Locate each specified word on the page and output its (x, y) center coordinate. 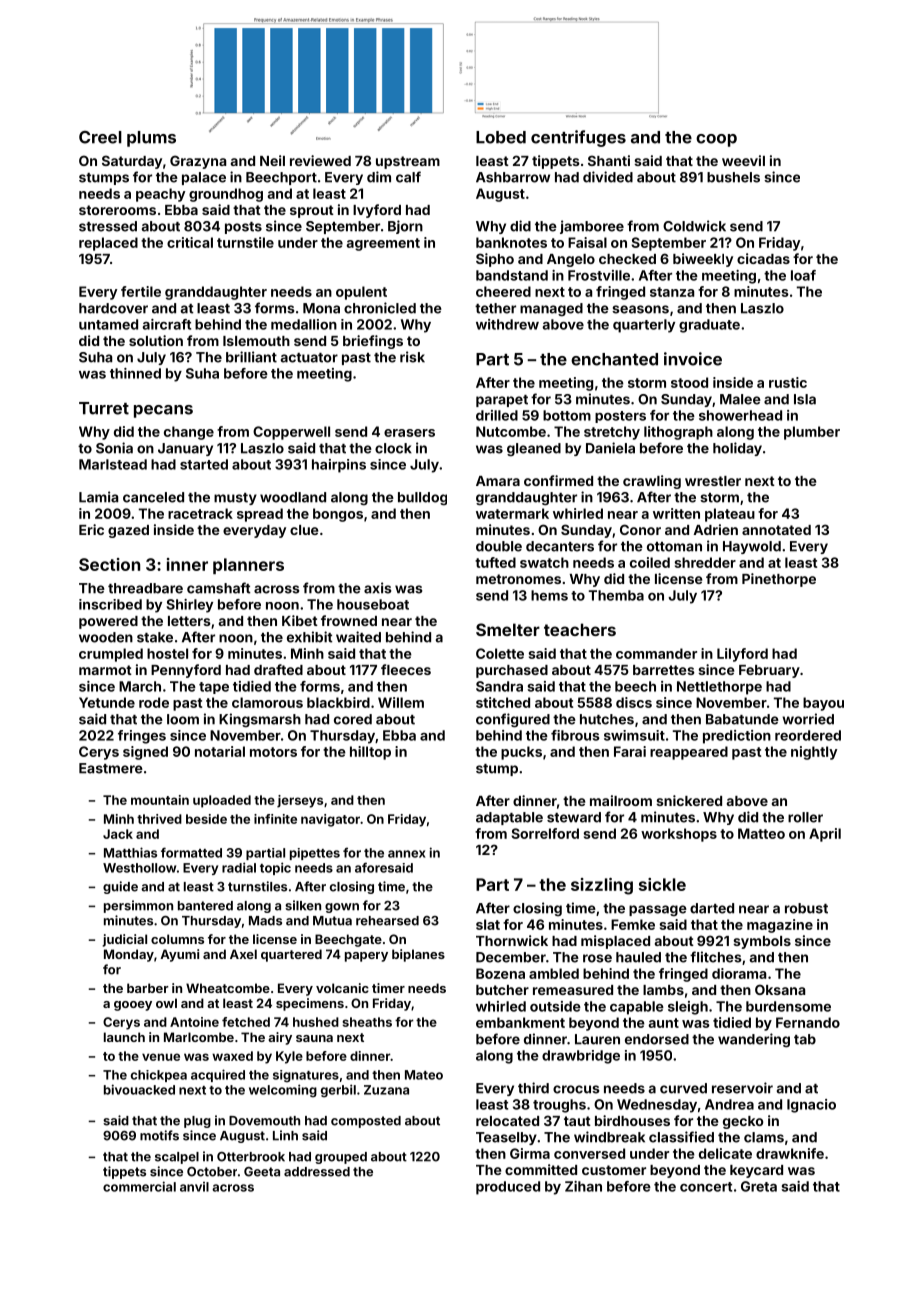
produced (508, 1188)
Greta (759, 1186)
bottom (567, 415)
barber (148, 988)
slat (488, 924)
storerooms (117, 210)
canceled (153, 497)
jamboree (592, 227)
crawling (652, 482)
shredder (705, 562)
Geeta (262, 1172)
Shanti (609, 160)
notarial (220, 751)
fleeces (406, 669)
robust (806, 908)
